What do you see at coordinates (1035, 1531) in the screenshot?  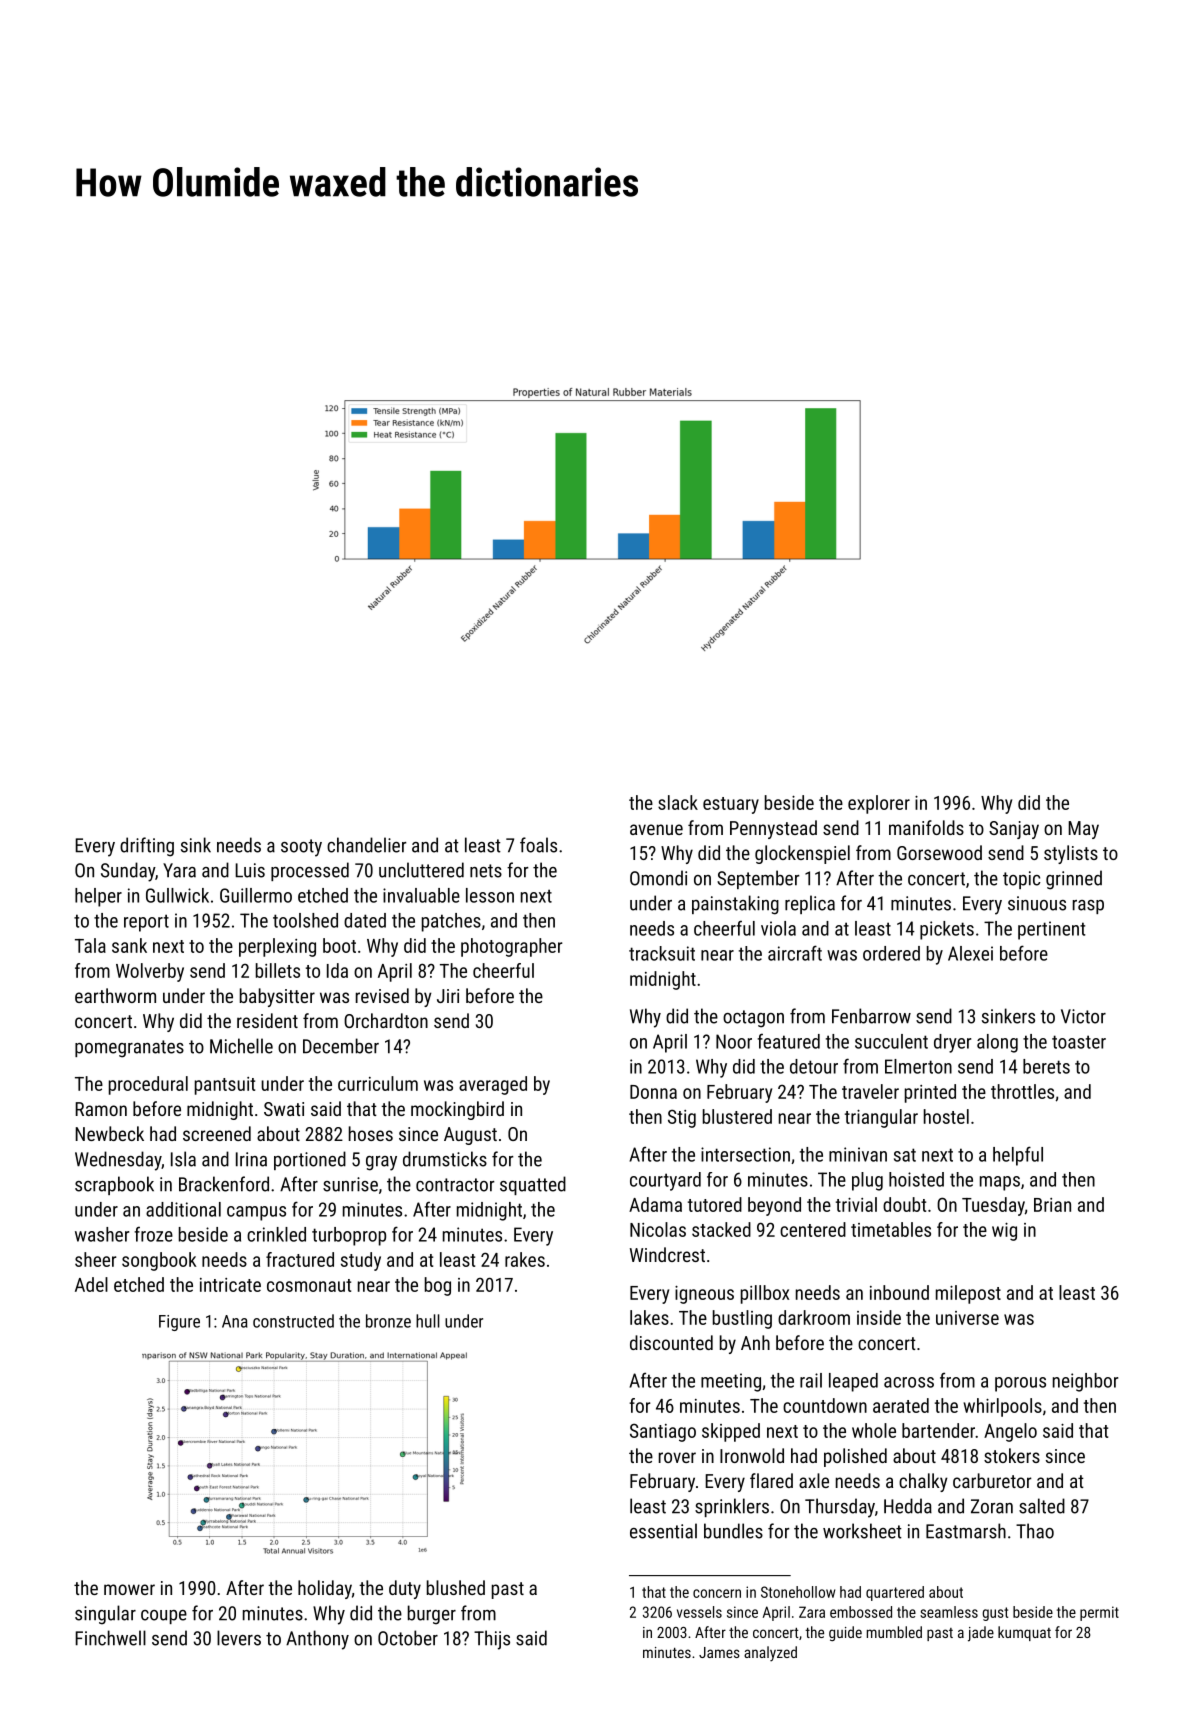 I see `Thao` at bounding box center [1035, 1531].
